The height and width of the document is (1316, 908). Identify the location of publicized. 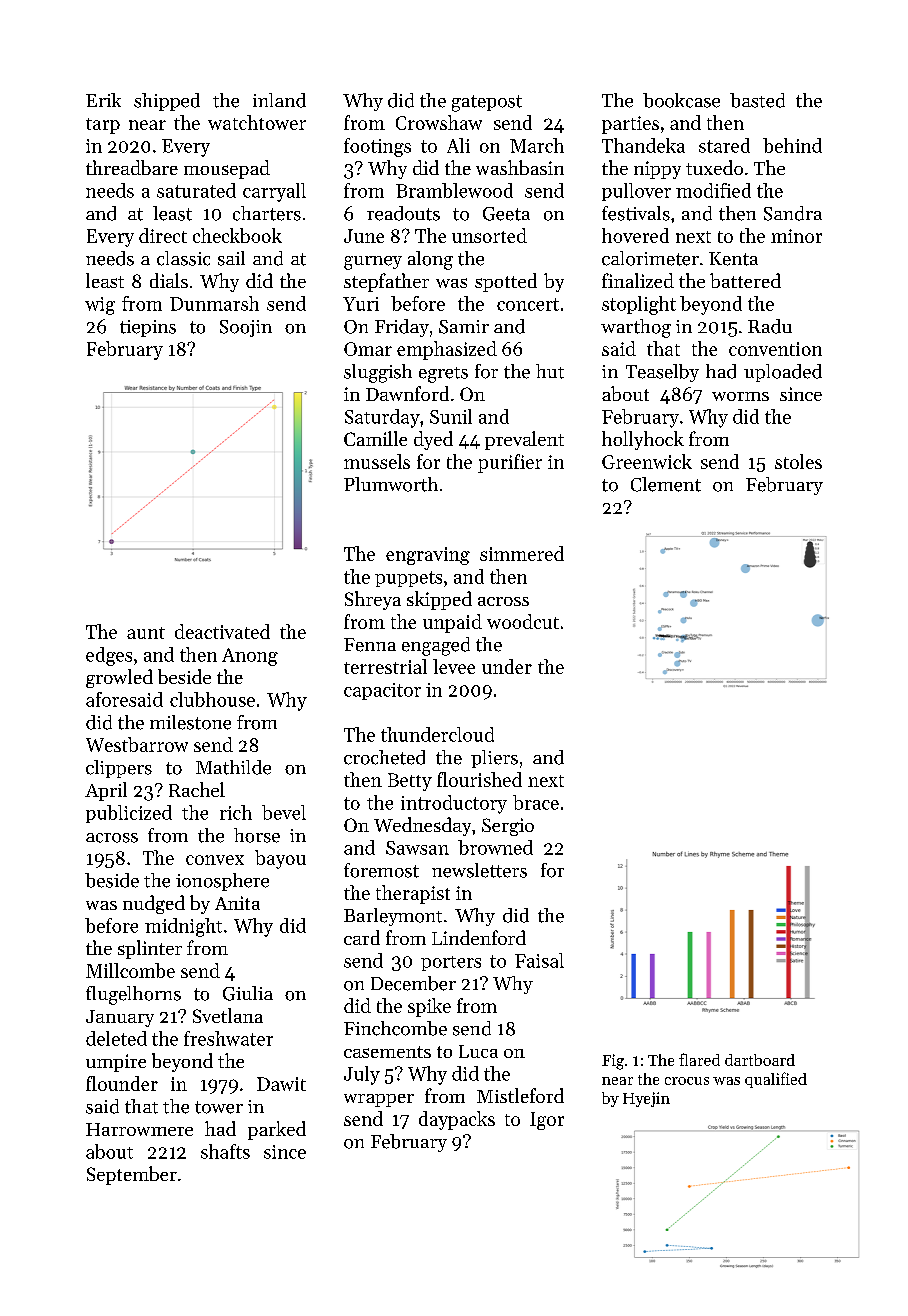
(129, 814).
